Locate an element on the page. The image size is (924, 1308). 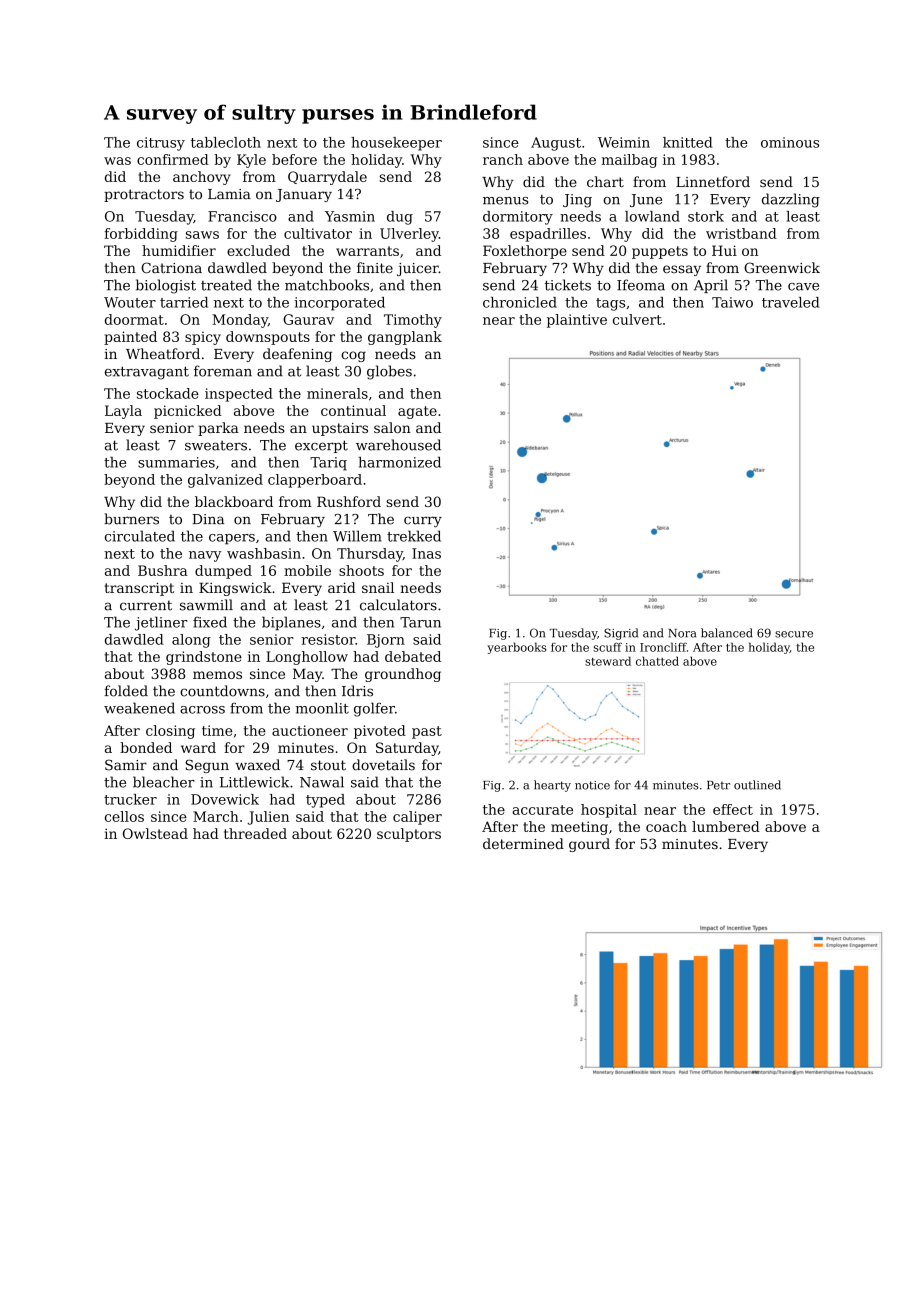
housekeeper is located at coordinates (396, 144).
